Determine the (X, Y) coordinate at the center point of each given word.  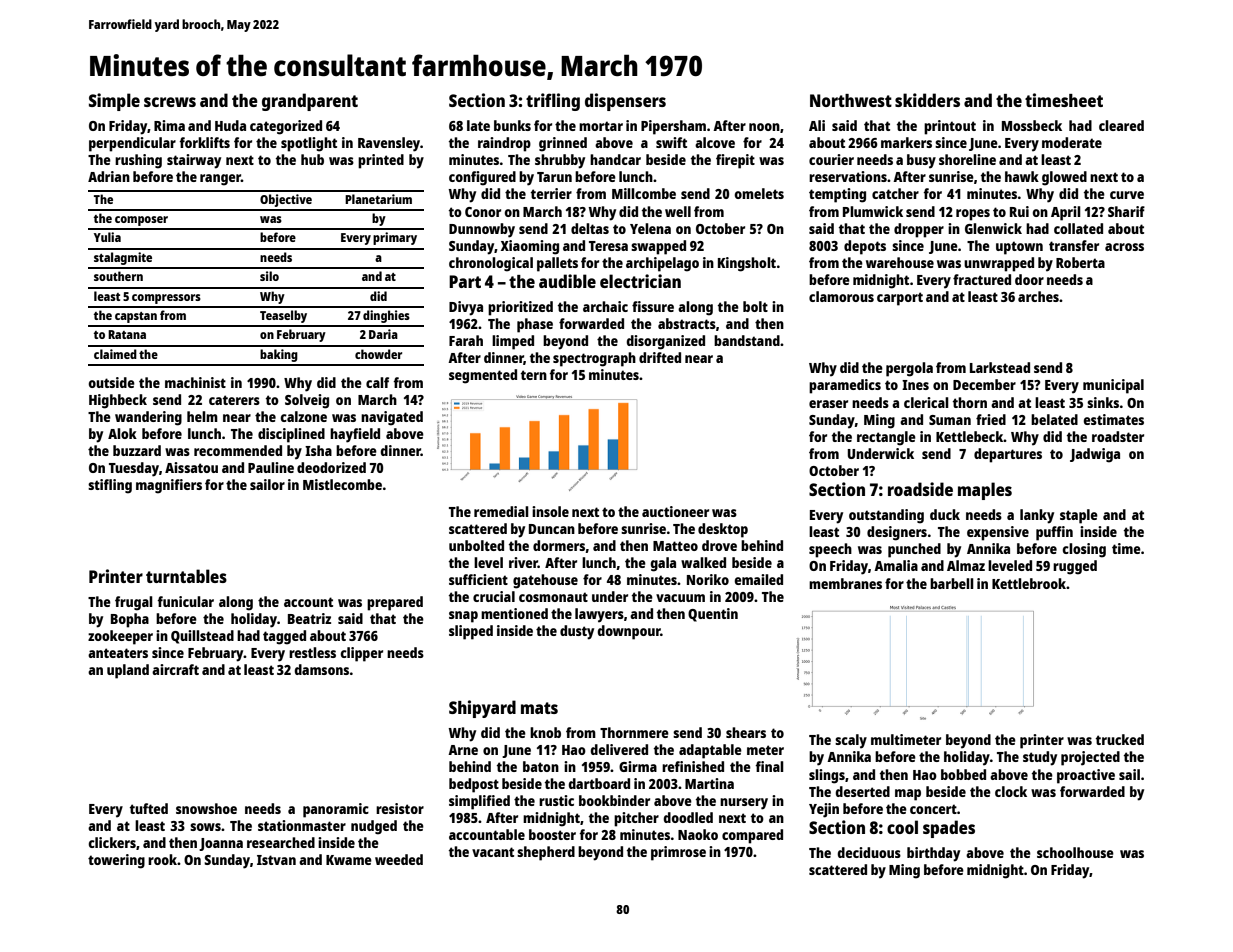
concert (933, 809)
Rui (1019, 211)
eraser (828, 404)
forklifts (204, 142)
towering (116, 861)
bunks (512, 125)
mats (539, 708)
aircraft (175, 669)
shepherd (546, 853)
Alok (122, 433)
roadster (1118, 436)
